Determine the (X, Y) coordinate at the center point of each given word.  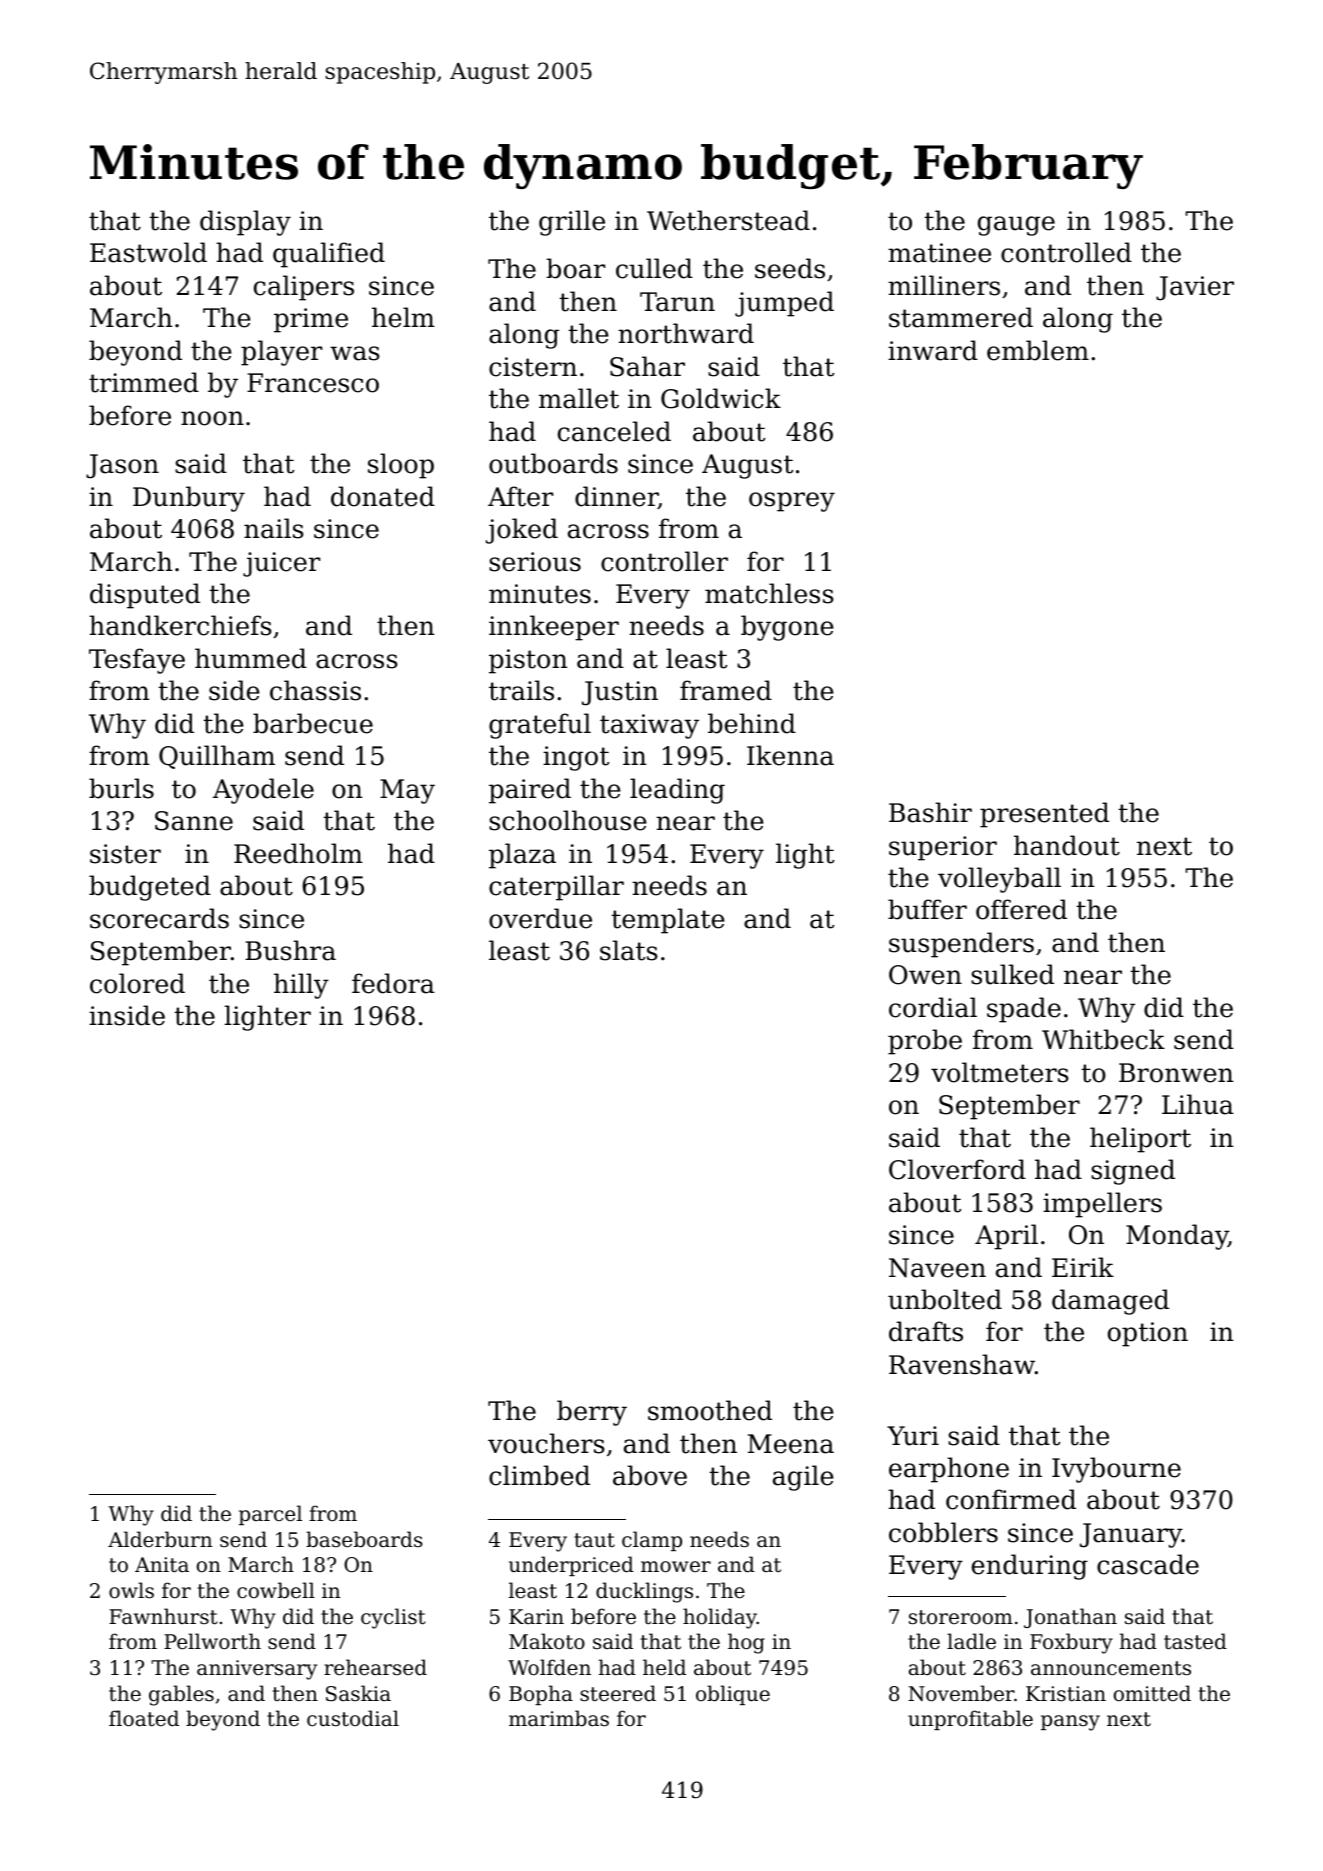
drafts (926, 1331)
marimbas (559, 1718)
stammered (961, 317)
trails (521, 690)
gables (181, 1695)
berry (592, 1413)
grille (572, 223)
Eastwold (148, 252)
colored (137, 983)
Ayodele (263, 791)
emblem (1038, 350)
